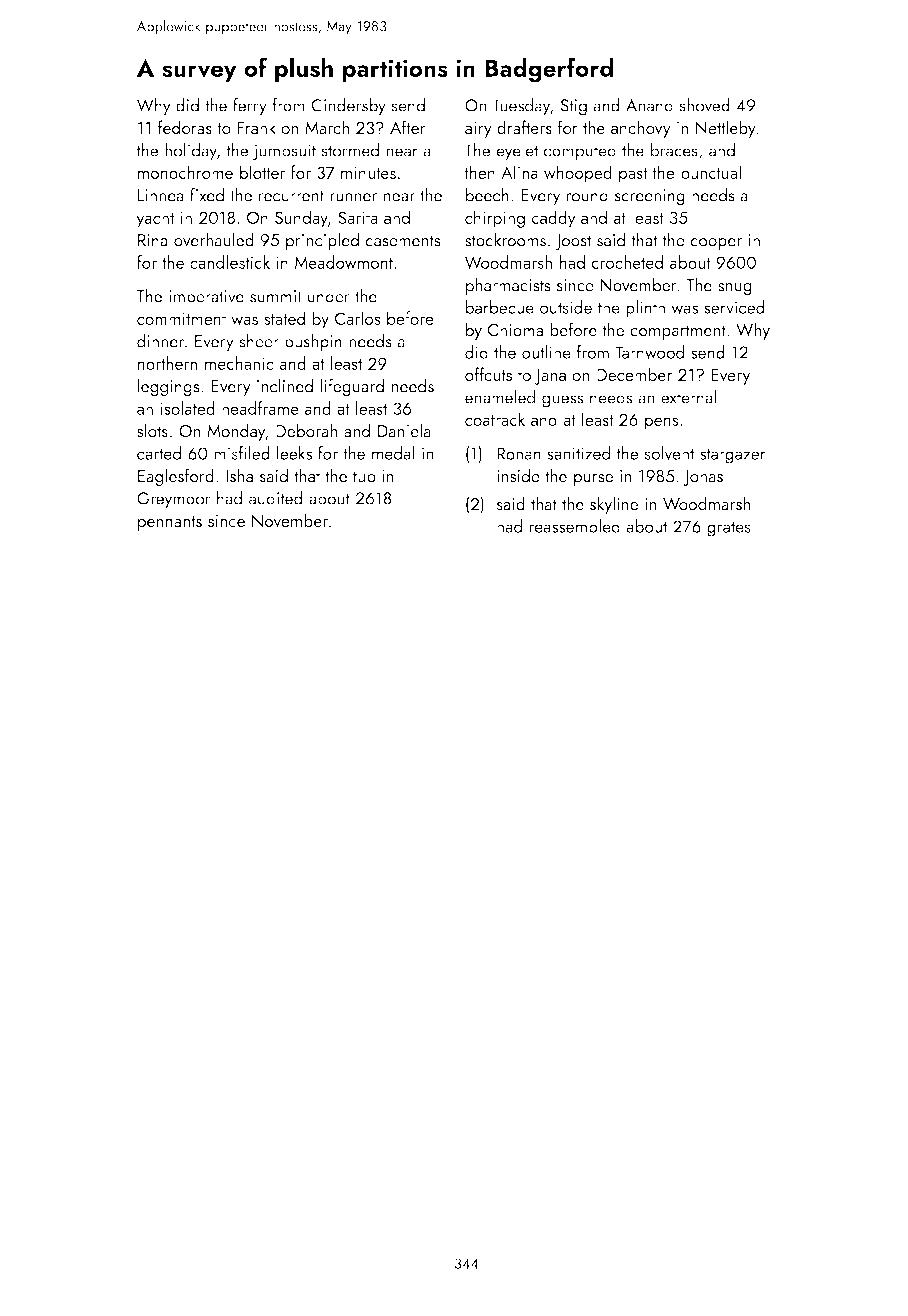  I want to click on punctual, so click(711, 174).
